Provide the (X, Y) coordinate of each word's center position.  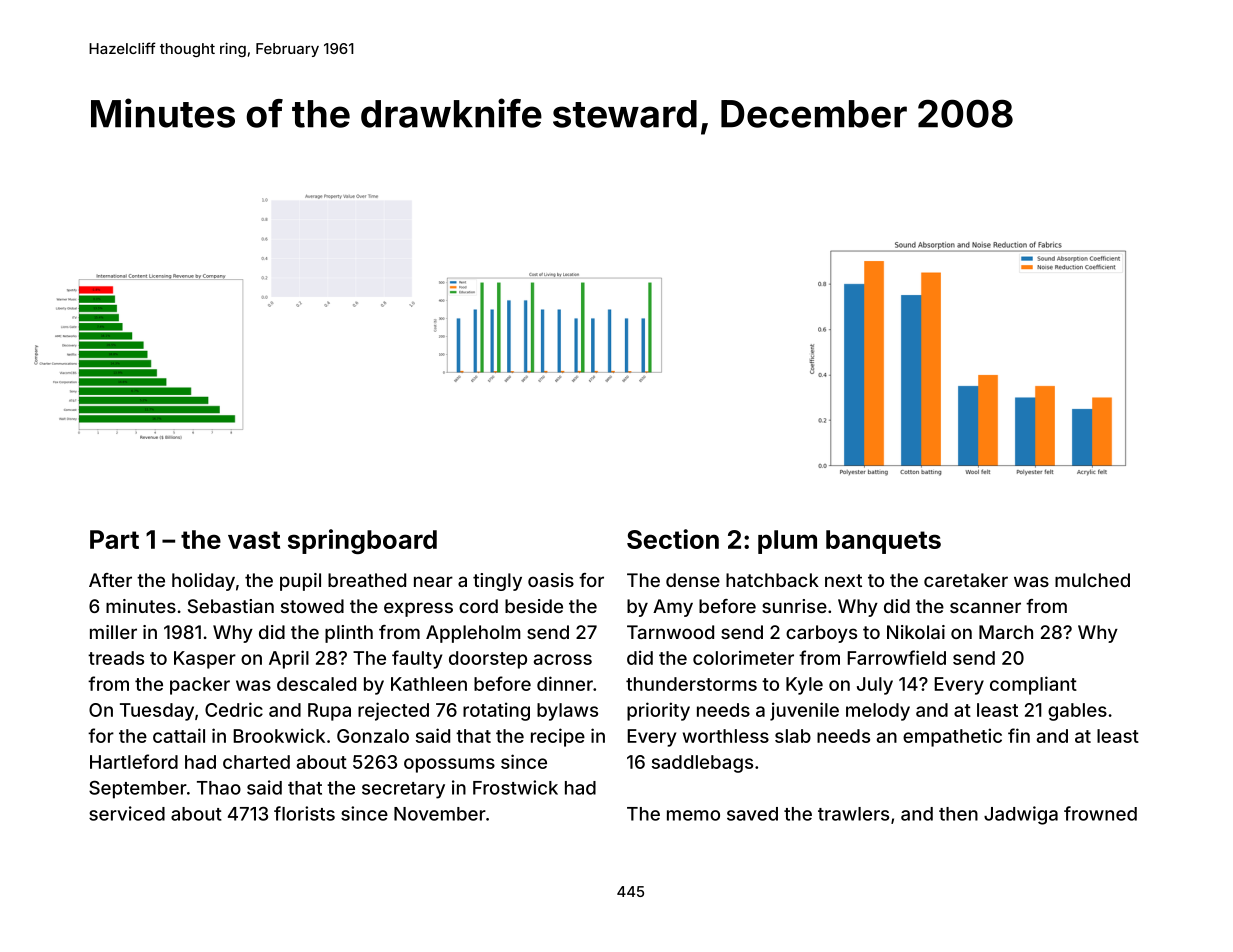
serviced (127, 813)
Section (673, 539)
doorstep (488, 660)
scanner (985, 607)
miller (113, 632)
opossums (449, 765)
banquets (883, 542)
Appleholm (473, 634)
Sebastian (231, 606)
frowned (1100, 813)
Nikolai (916, 632)
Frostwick (515, 787)
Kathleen (429, 684)
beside (534, 606)
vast (254, 540)
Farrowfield (896, 657)
